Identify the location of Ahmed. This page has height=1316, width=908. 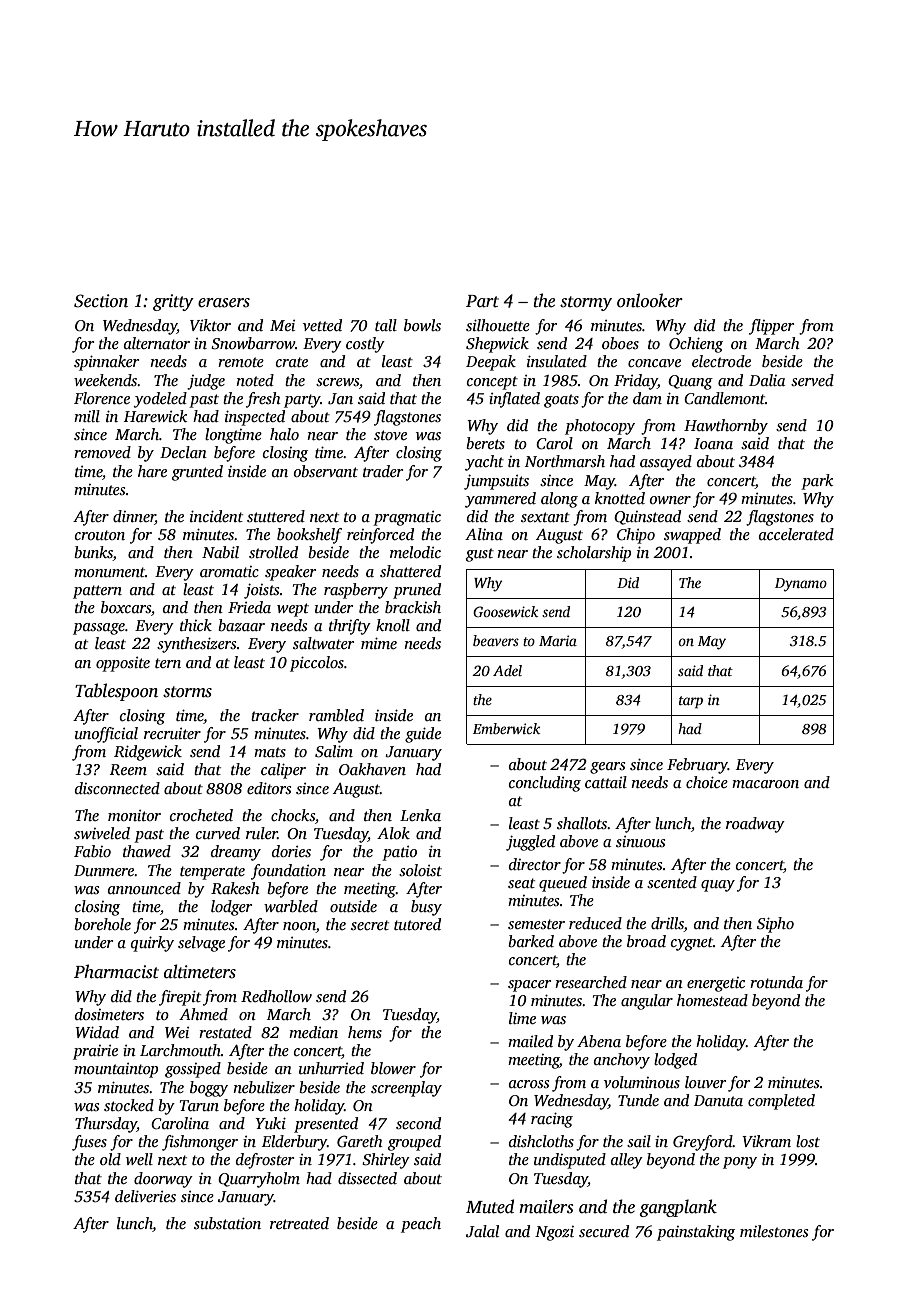
(203, 1014).
